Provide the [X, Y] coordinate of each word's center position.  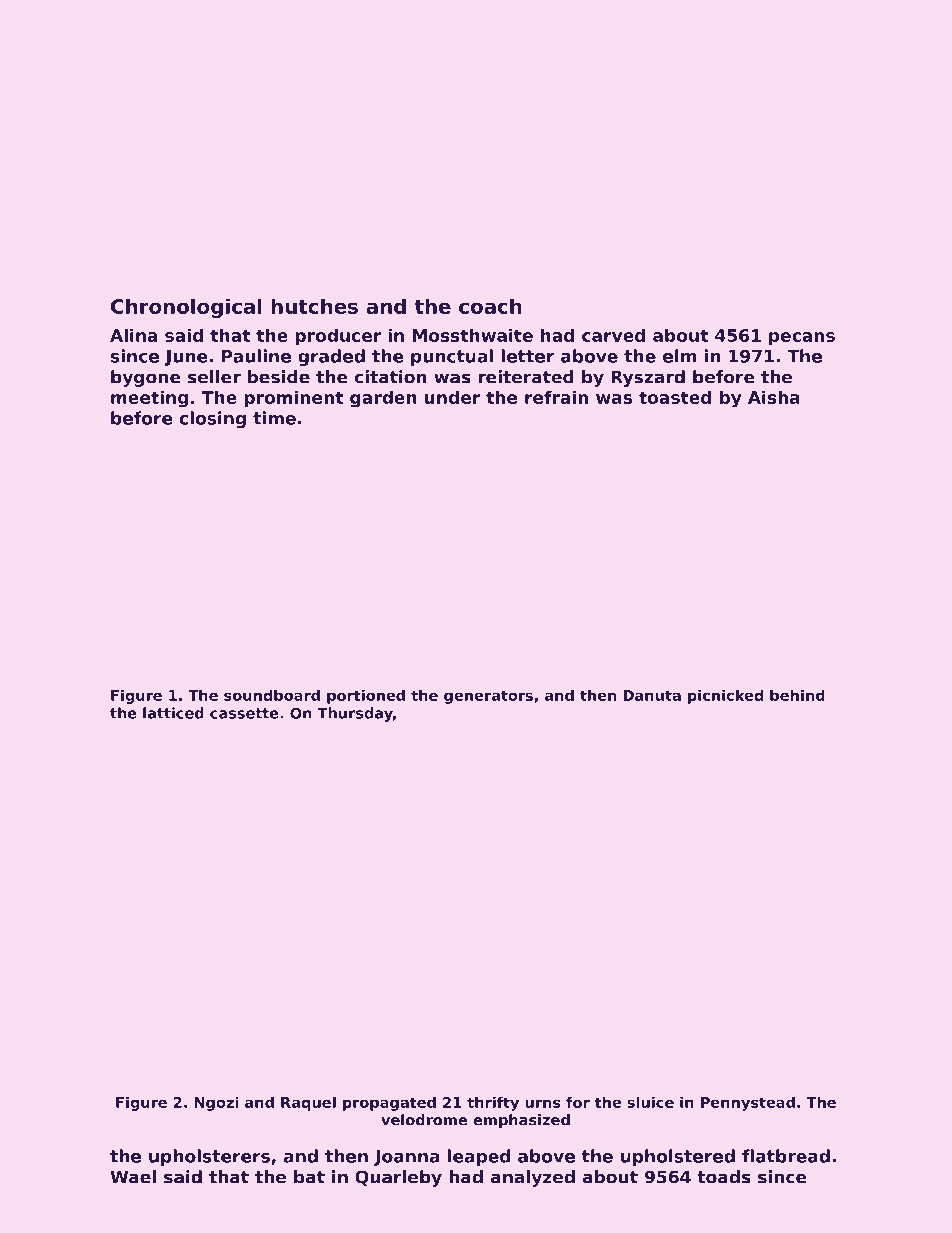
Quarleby [398, 1178]
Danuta [652, 695]
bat [309, 1177]
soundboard [272, 695]
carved [613, 335]
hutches [314, 306]
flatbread [786, 1156]
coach [490, 306]
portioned [366, 696]
